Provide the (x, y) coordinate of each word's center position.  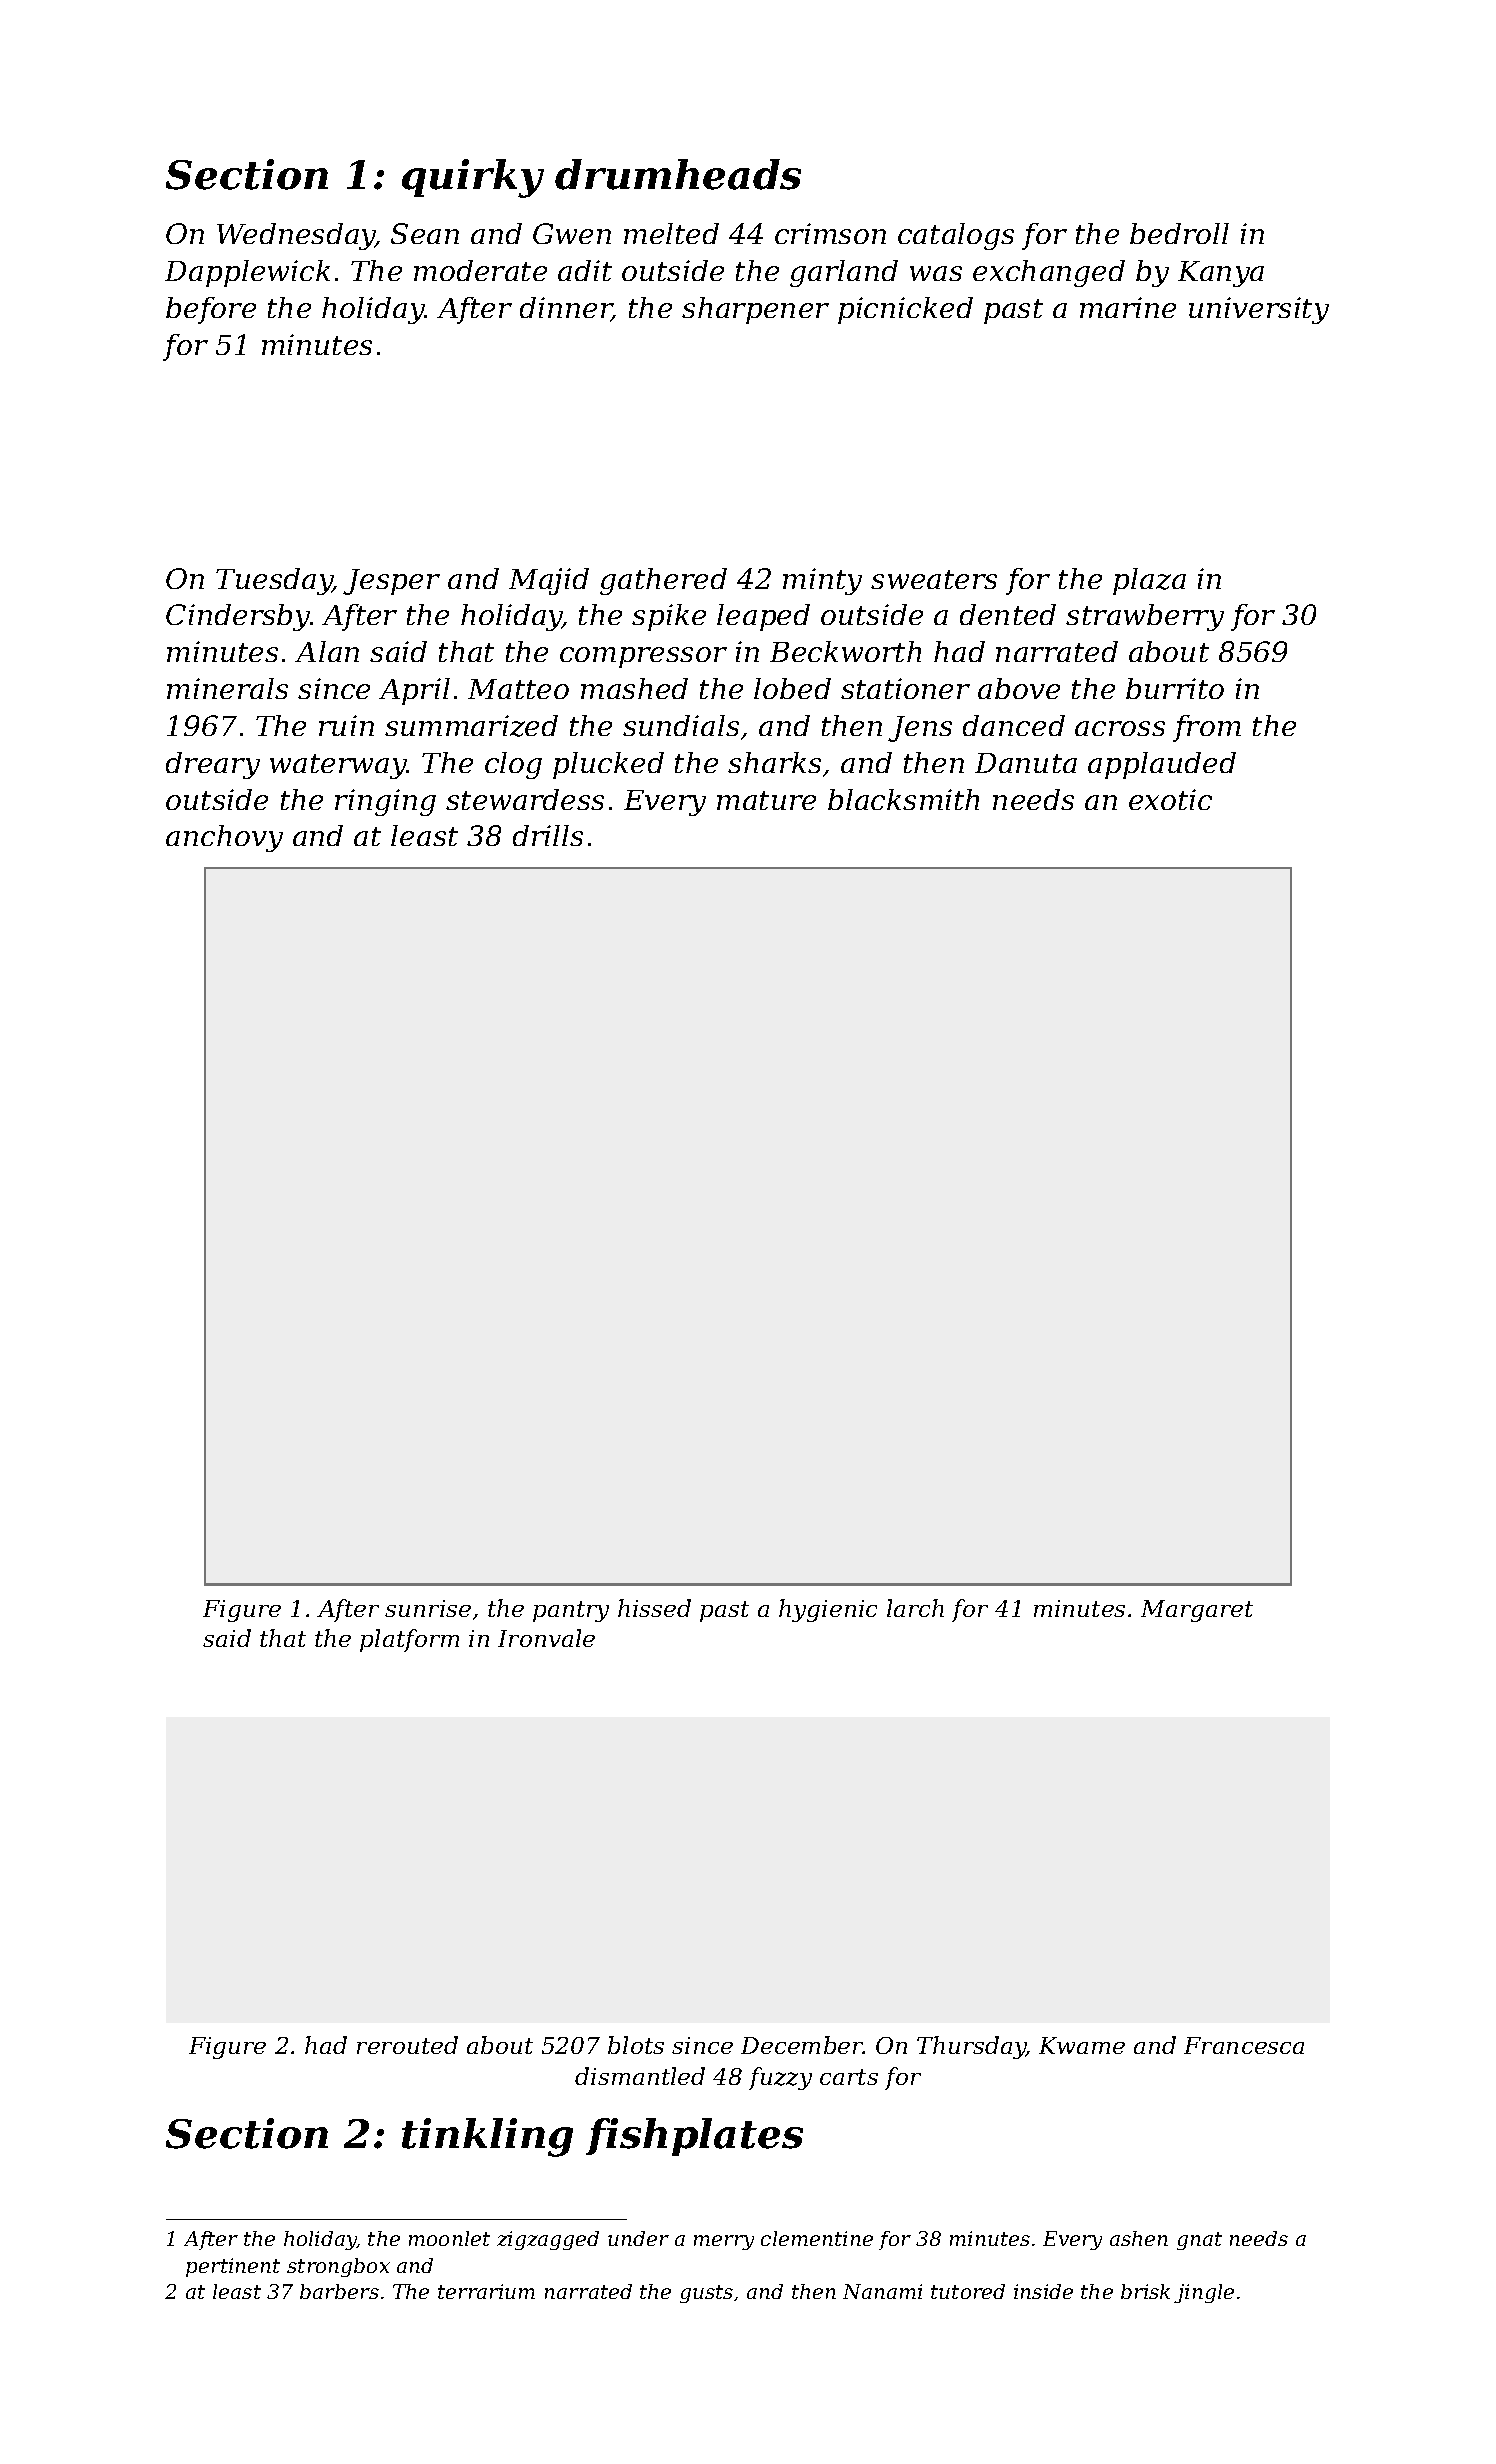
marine (1128, 307)
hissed (654, 1608)
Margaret (1197, 1611)
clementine (817, 2238)
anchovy (224, 838)
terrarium (486, 2291)
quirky (473, 178)
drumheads (678, 174)
